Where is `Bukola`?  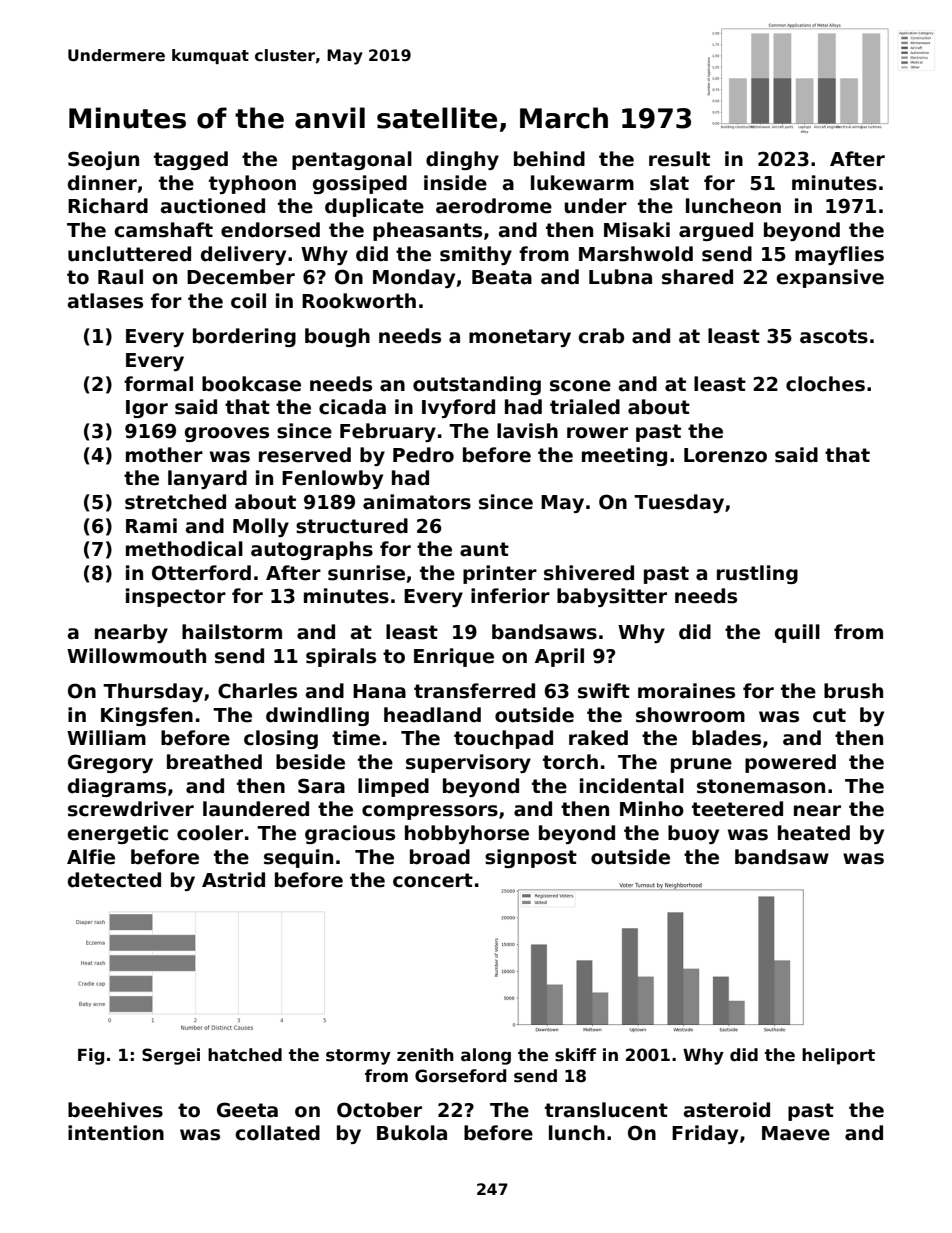 Bukola is located at coordinates (412, 1133).
